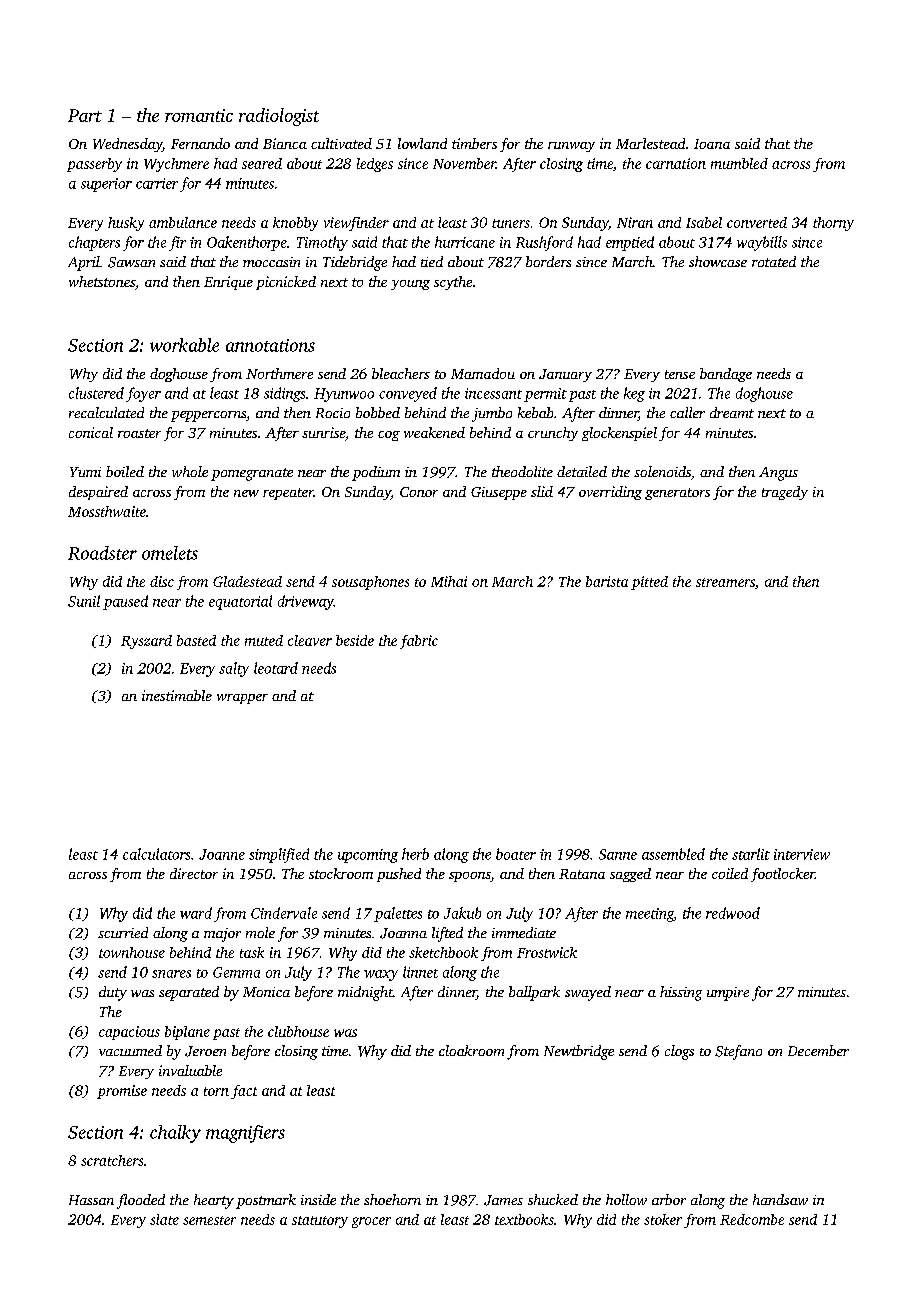  Describe the element at coordinates (673, 854) in the image. I see `assembled` at that location.
